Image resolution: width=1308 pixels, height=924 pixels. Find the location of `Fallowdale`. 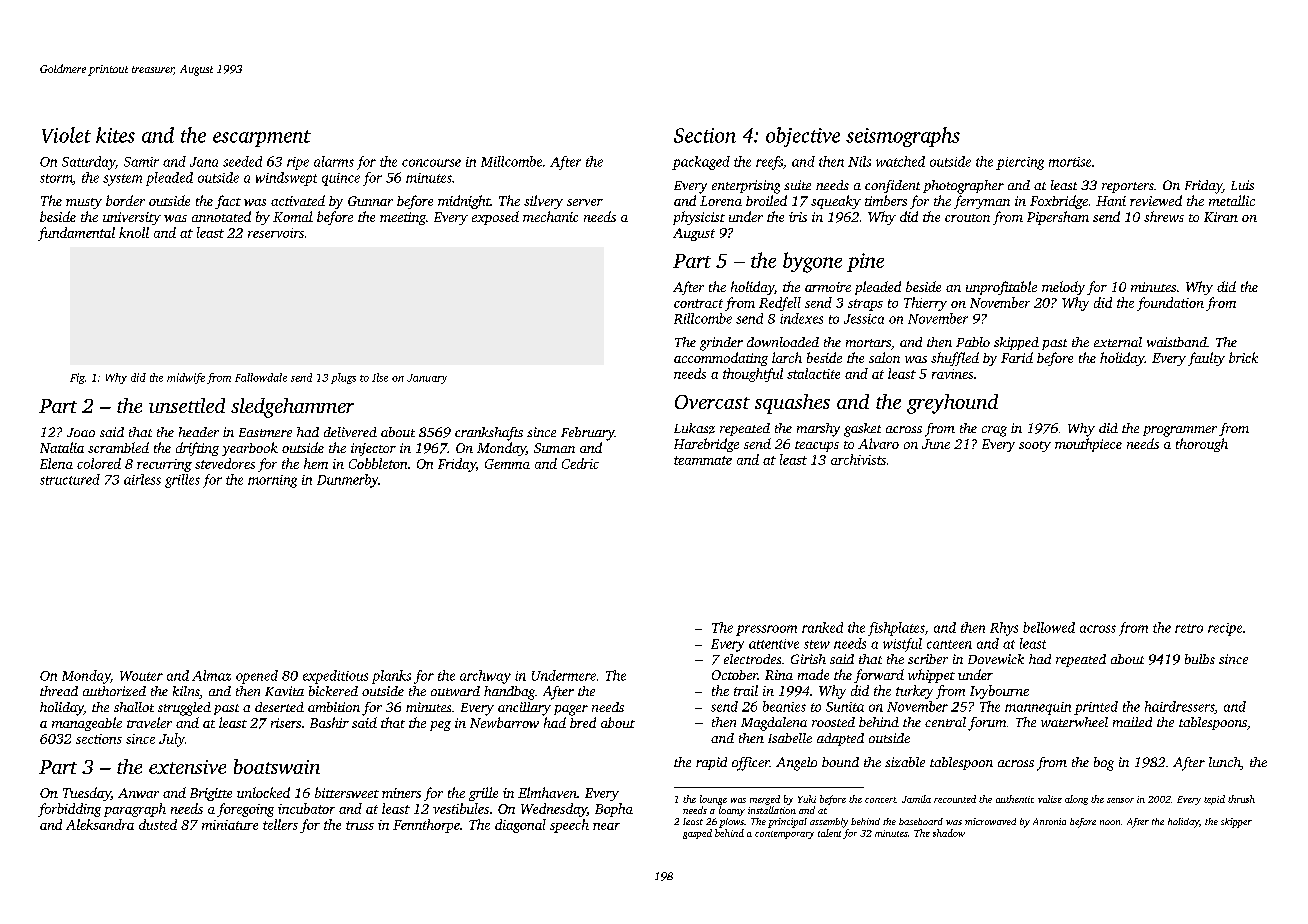

Fallowdale is located at coordinates (261, 377).
